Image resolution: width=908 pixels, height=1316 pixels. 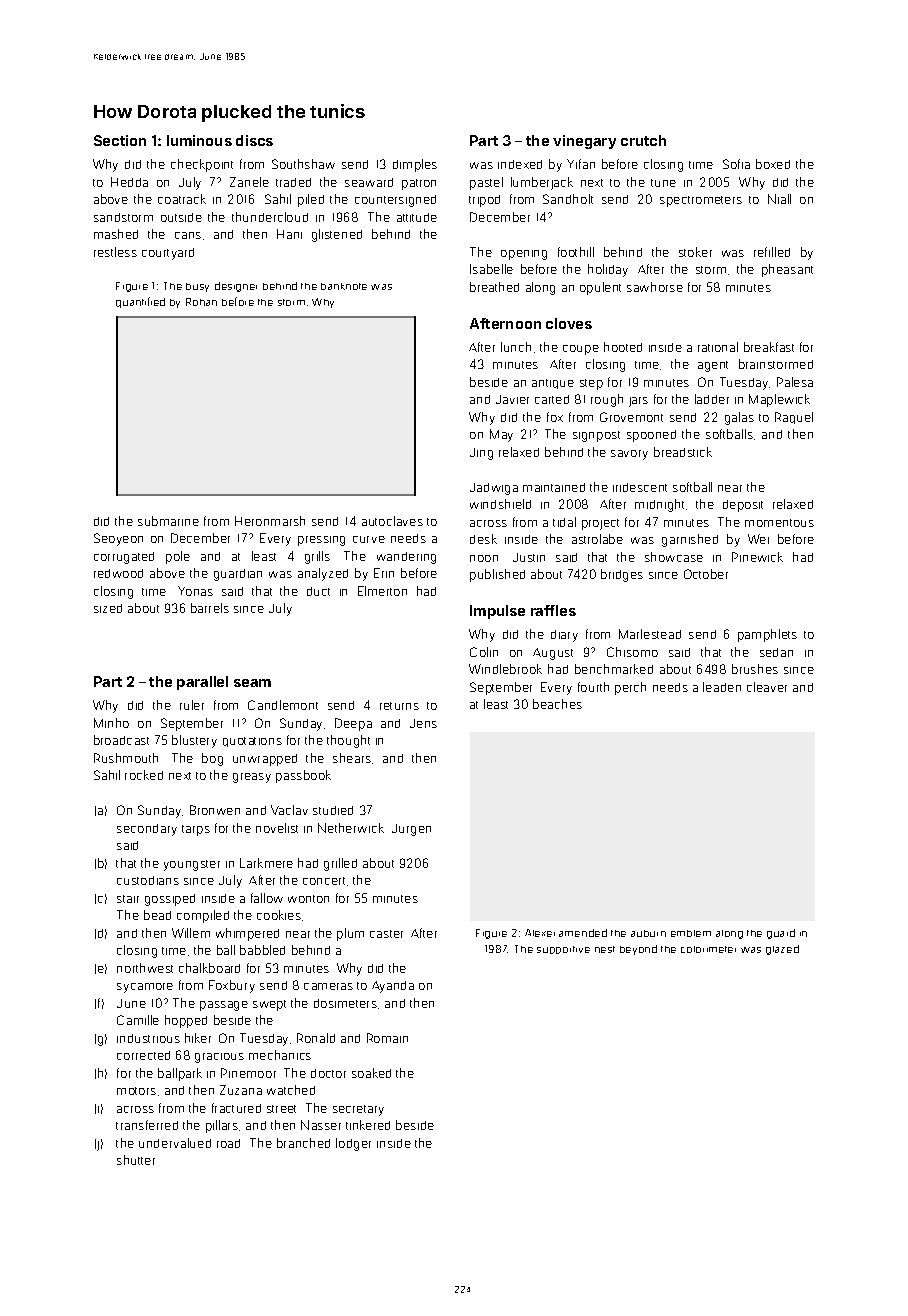 What do you see at coordinates (352, 758) in the page?
I see `shears` at bounding box center [352, 758].
